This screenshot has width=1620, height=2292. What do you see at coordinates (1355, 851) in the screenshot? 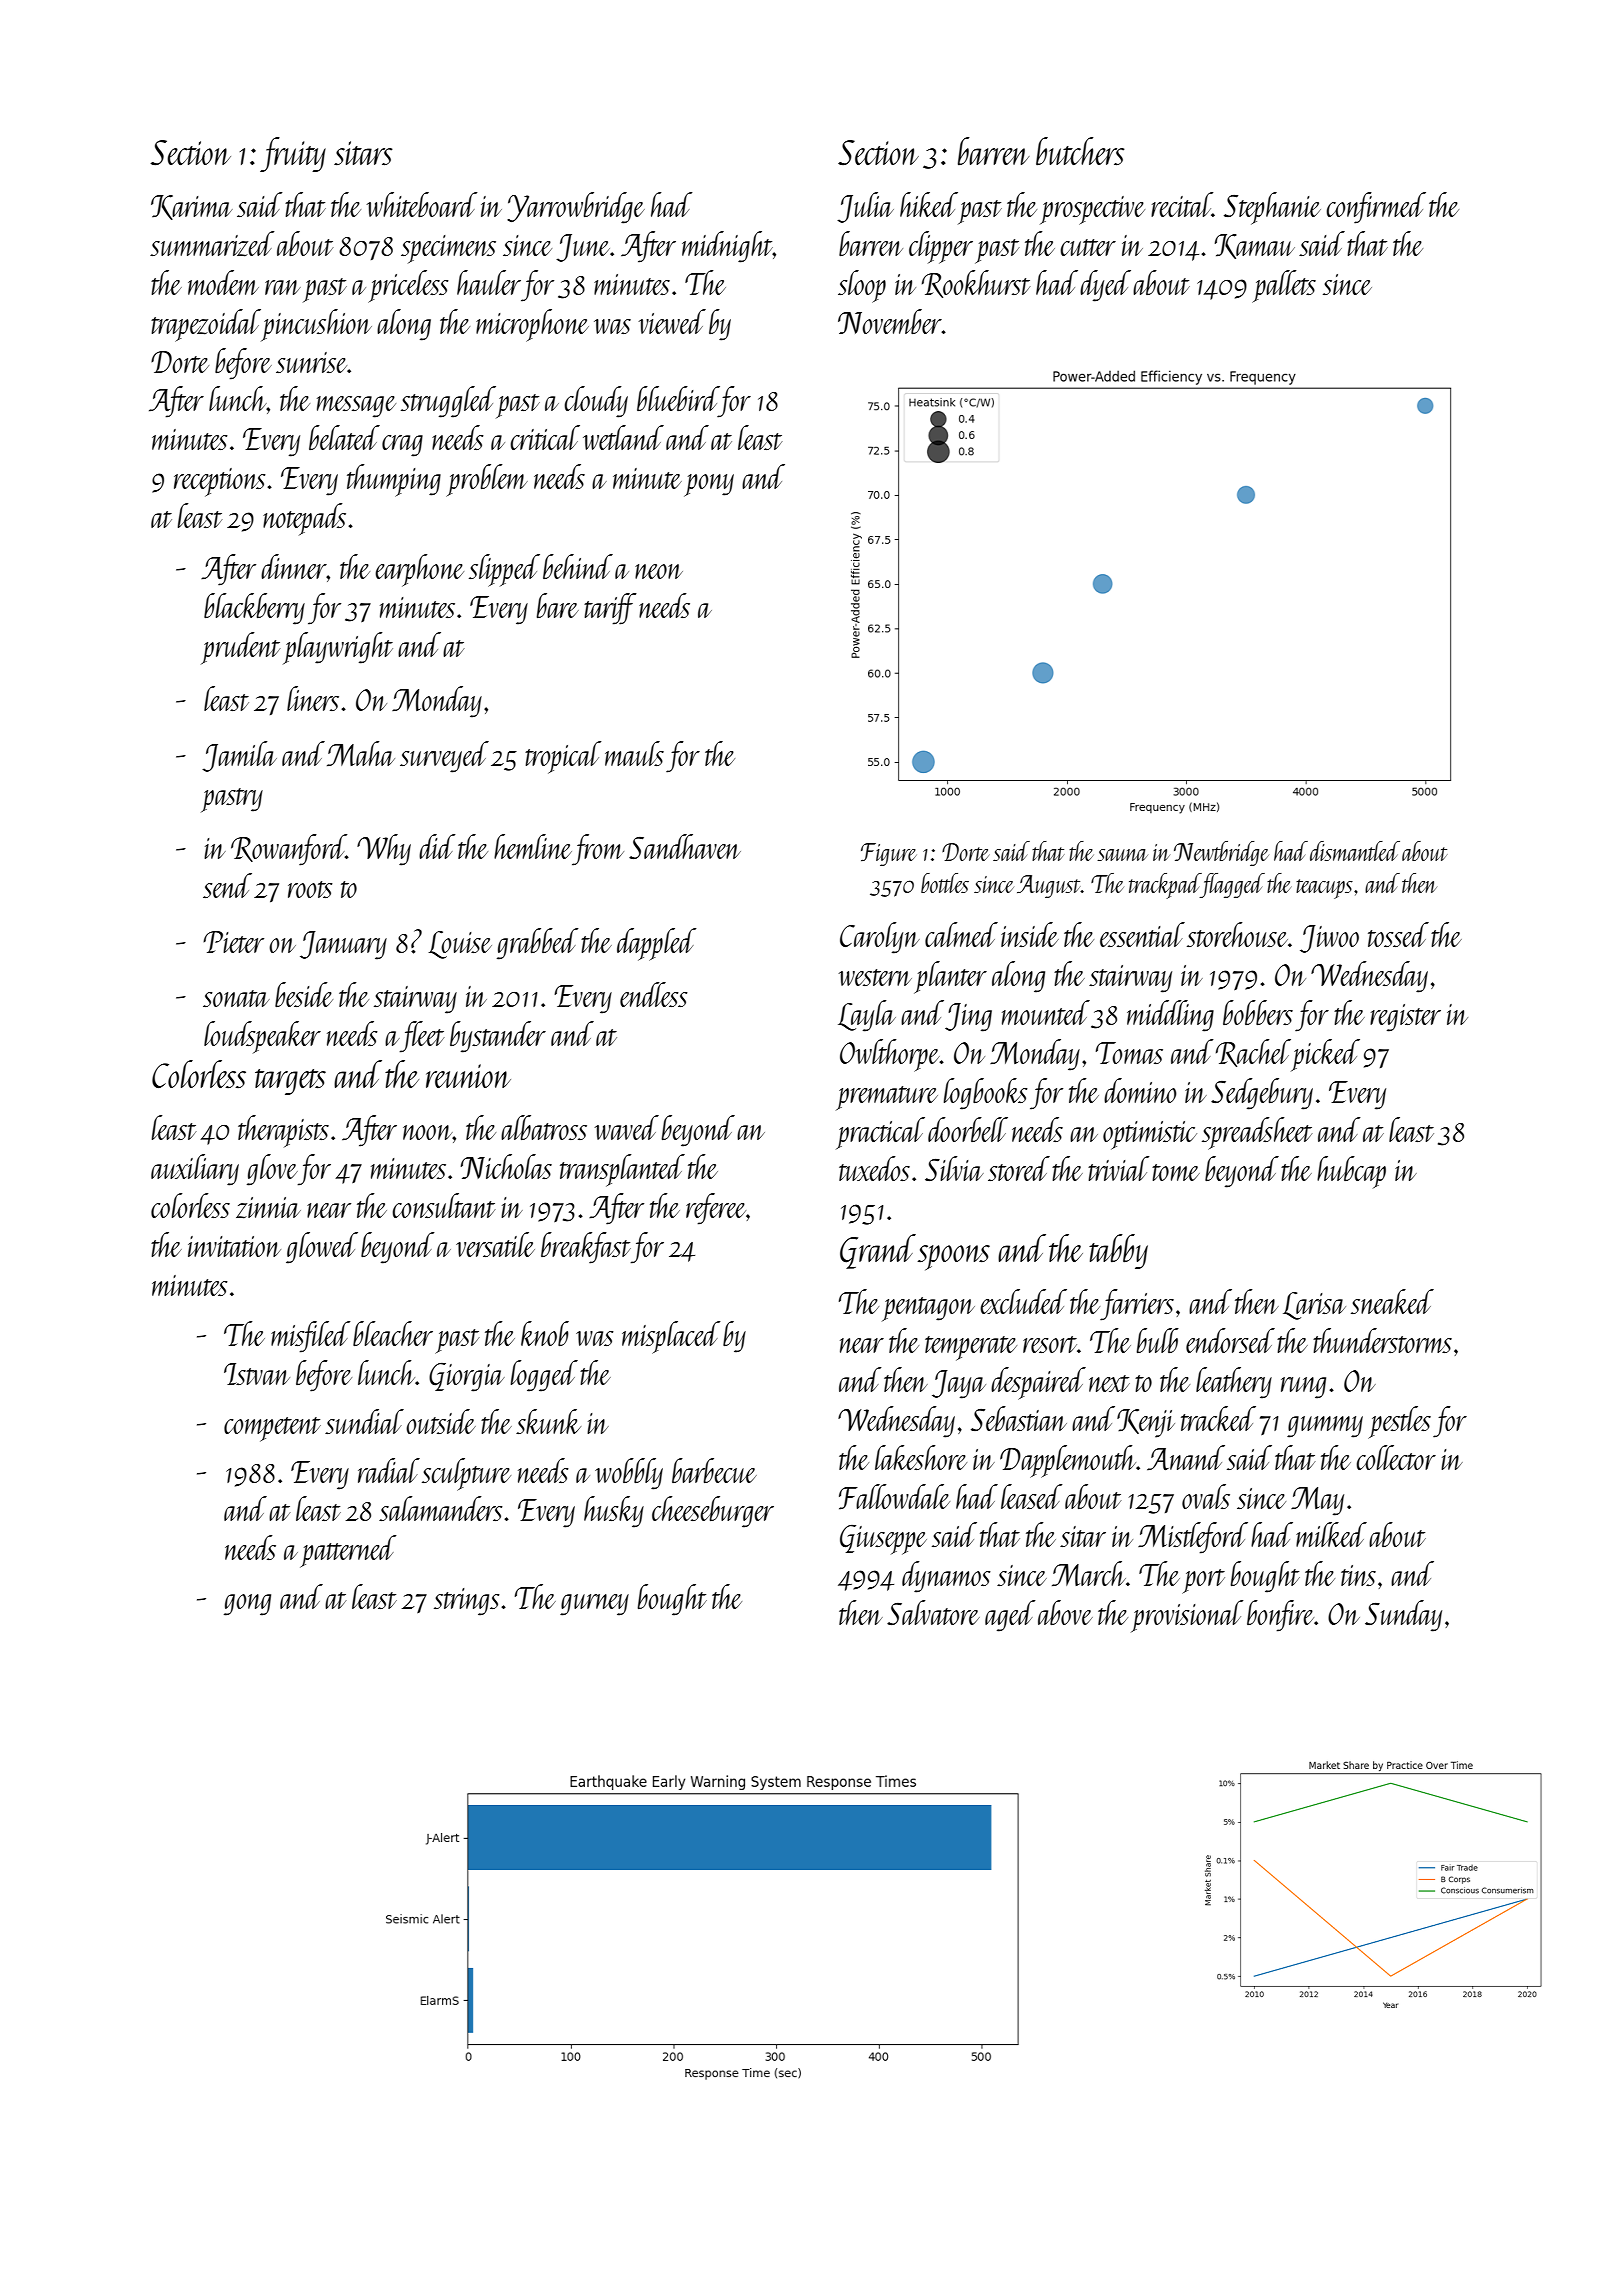
I see `dismantled` at bounding box center [1355, 851].
